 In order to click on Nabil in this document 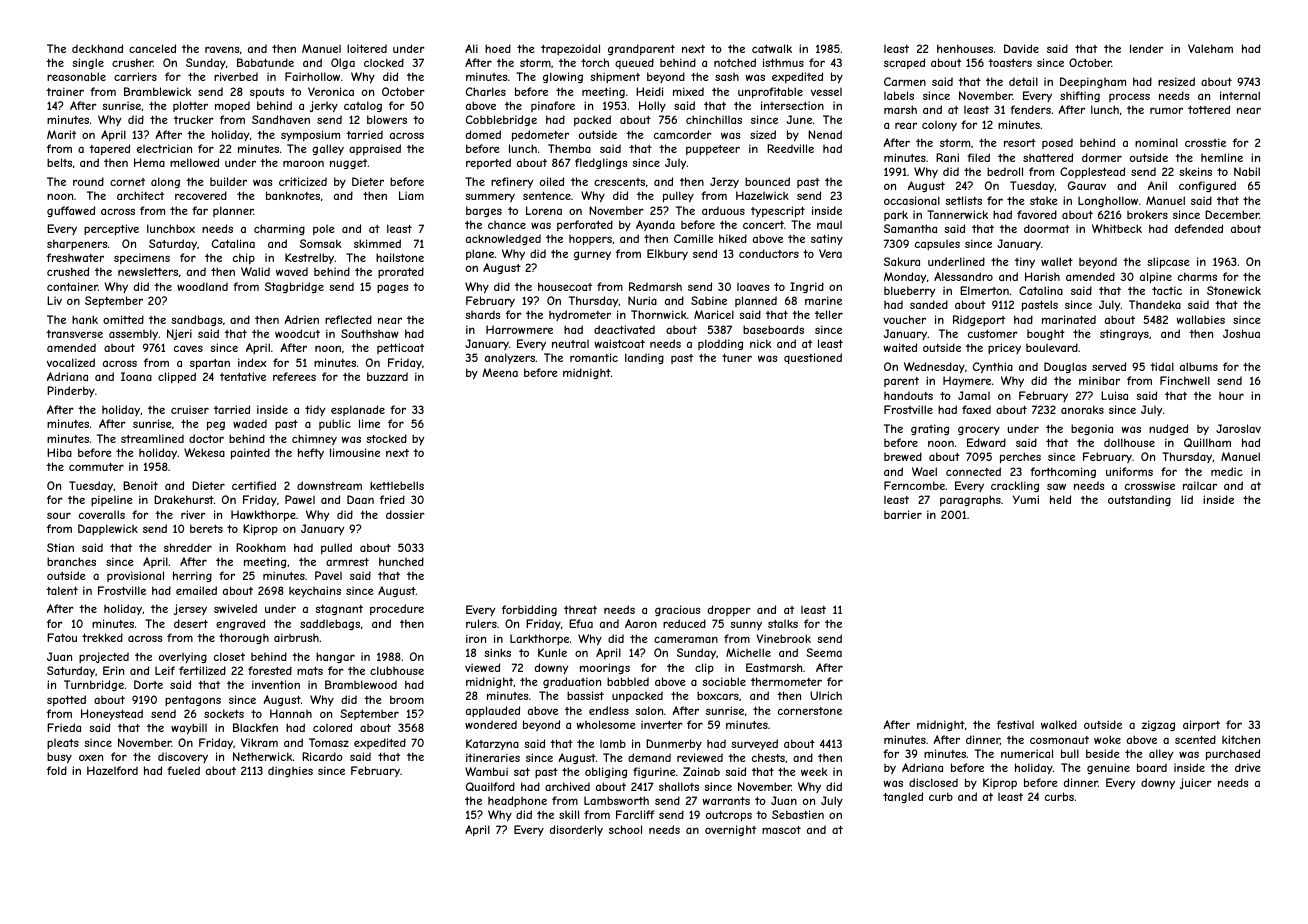, I will do `click(1247, 171)`.
